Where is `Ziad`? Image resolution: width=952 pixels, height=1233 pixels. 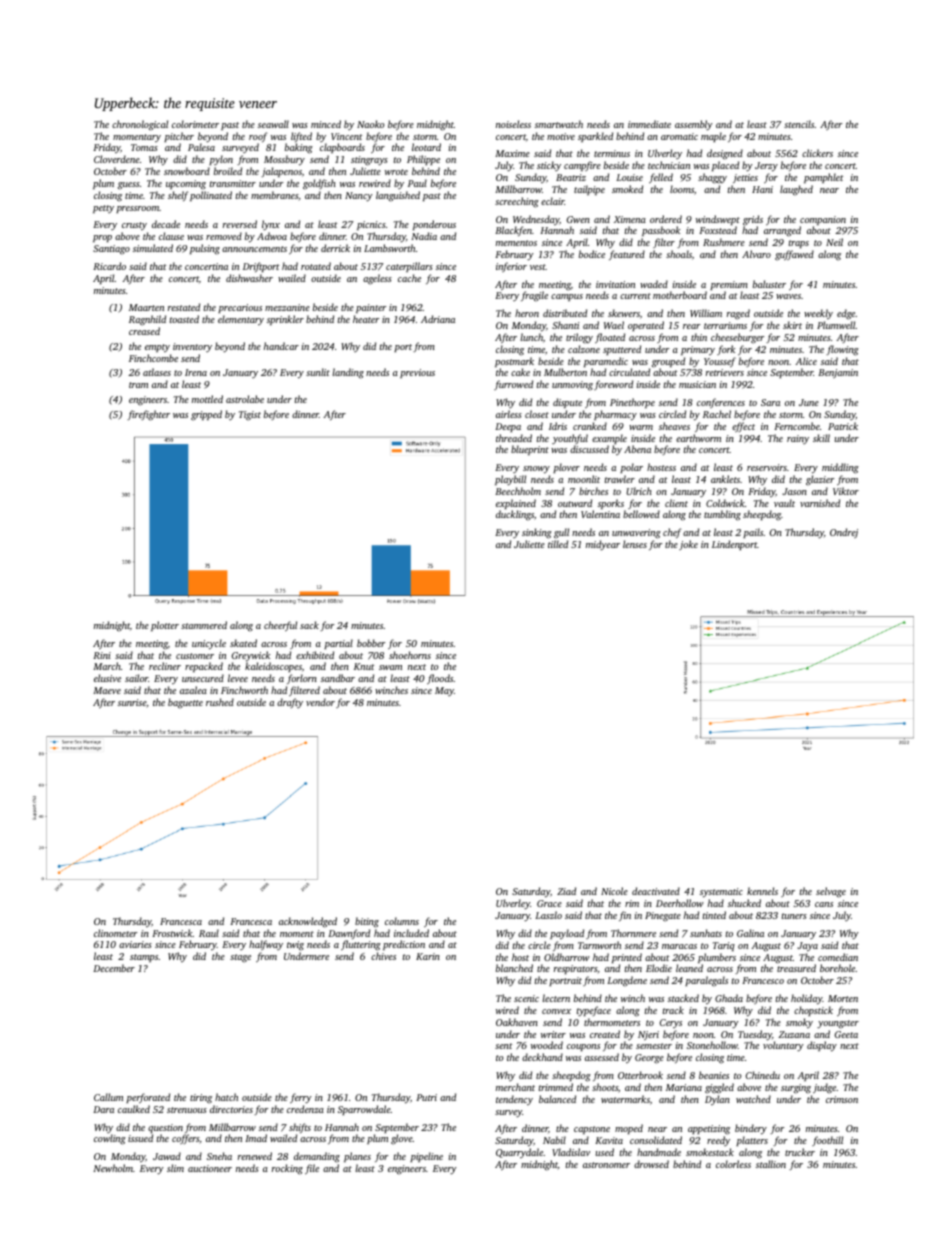
Ziad is located at coordinates (566, 891).
